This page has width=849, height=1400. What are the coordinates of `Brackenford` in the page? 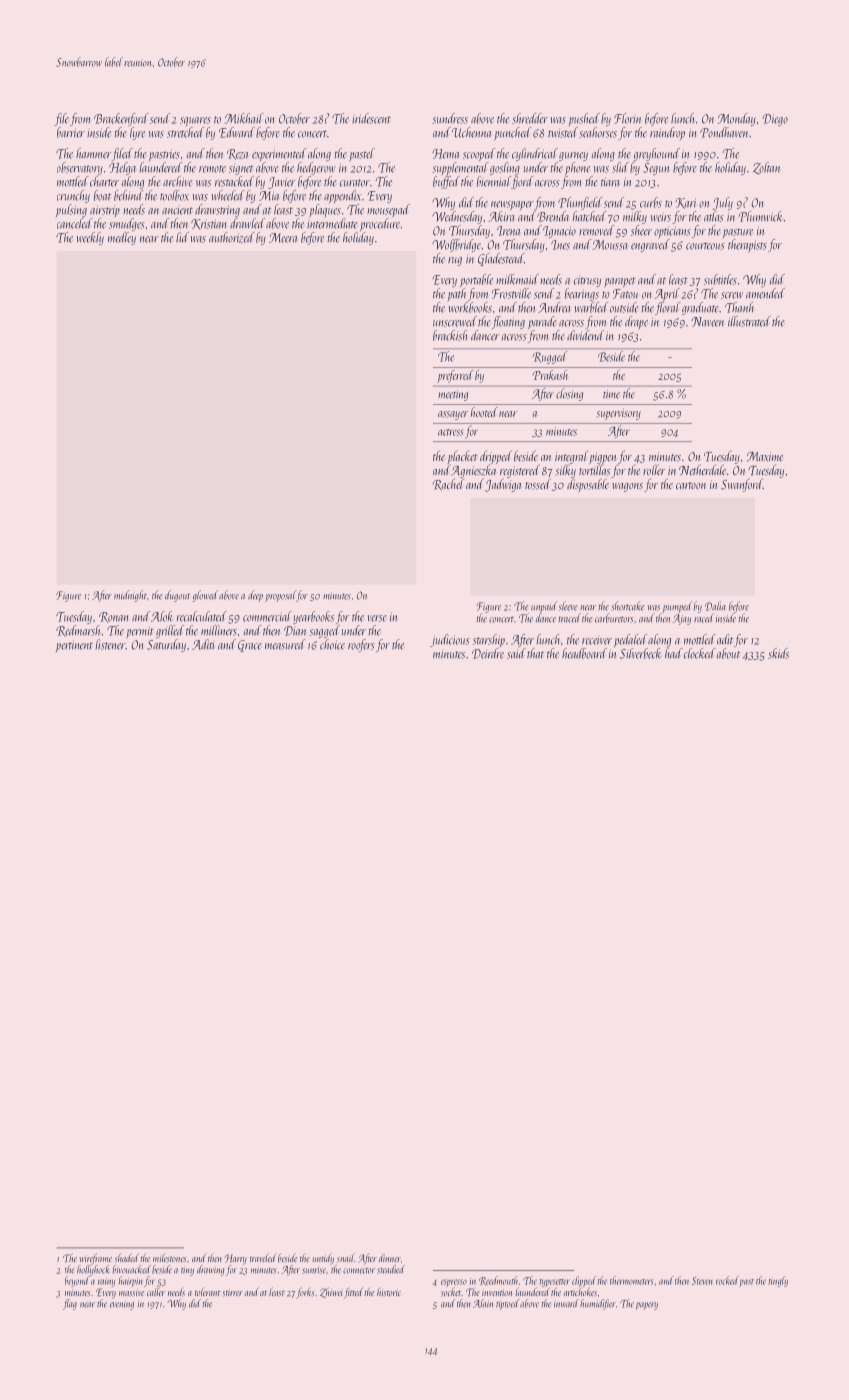 It's located at (121, 119).
